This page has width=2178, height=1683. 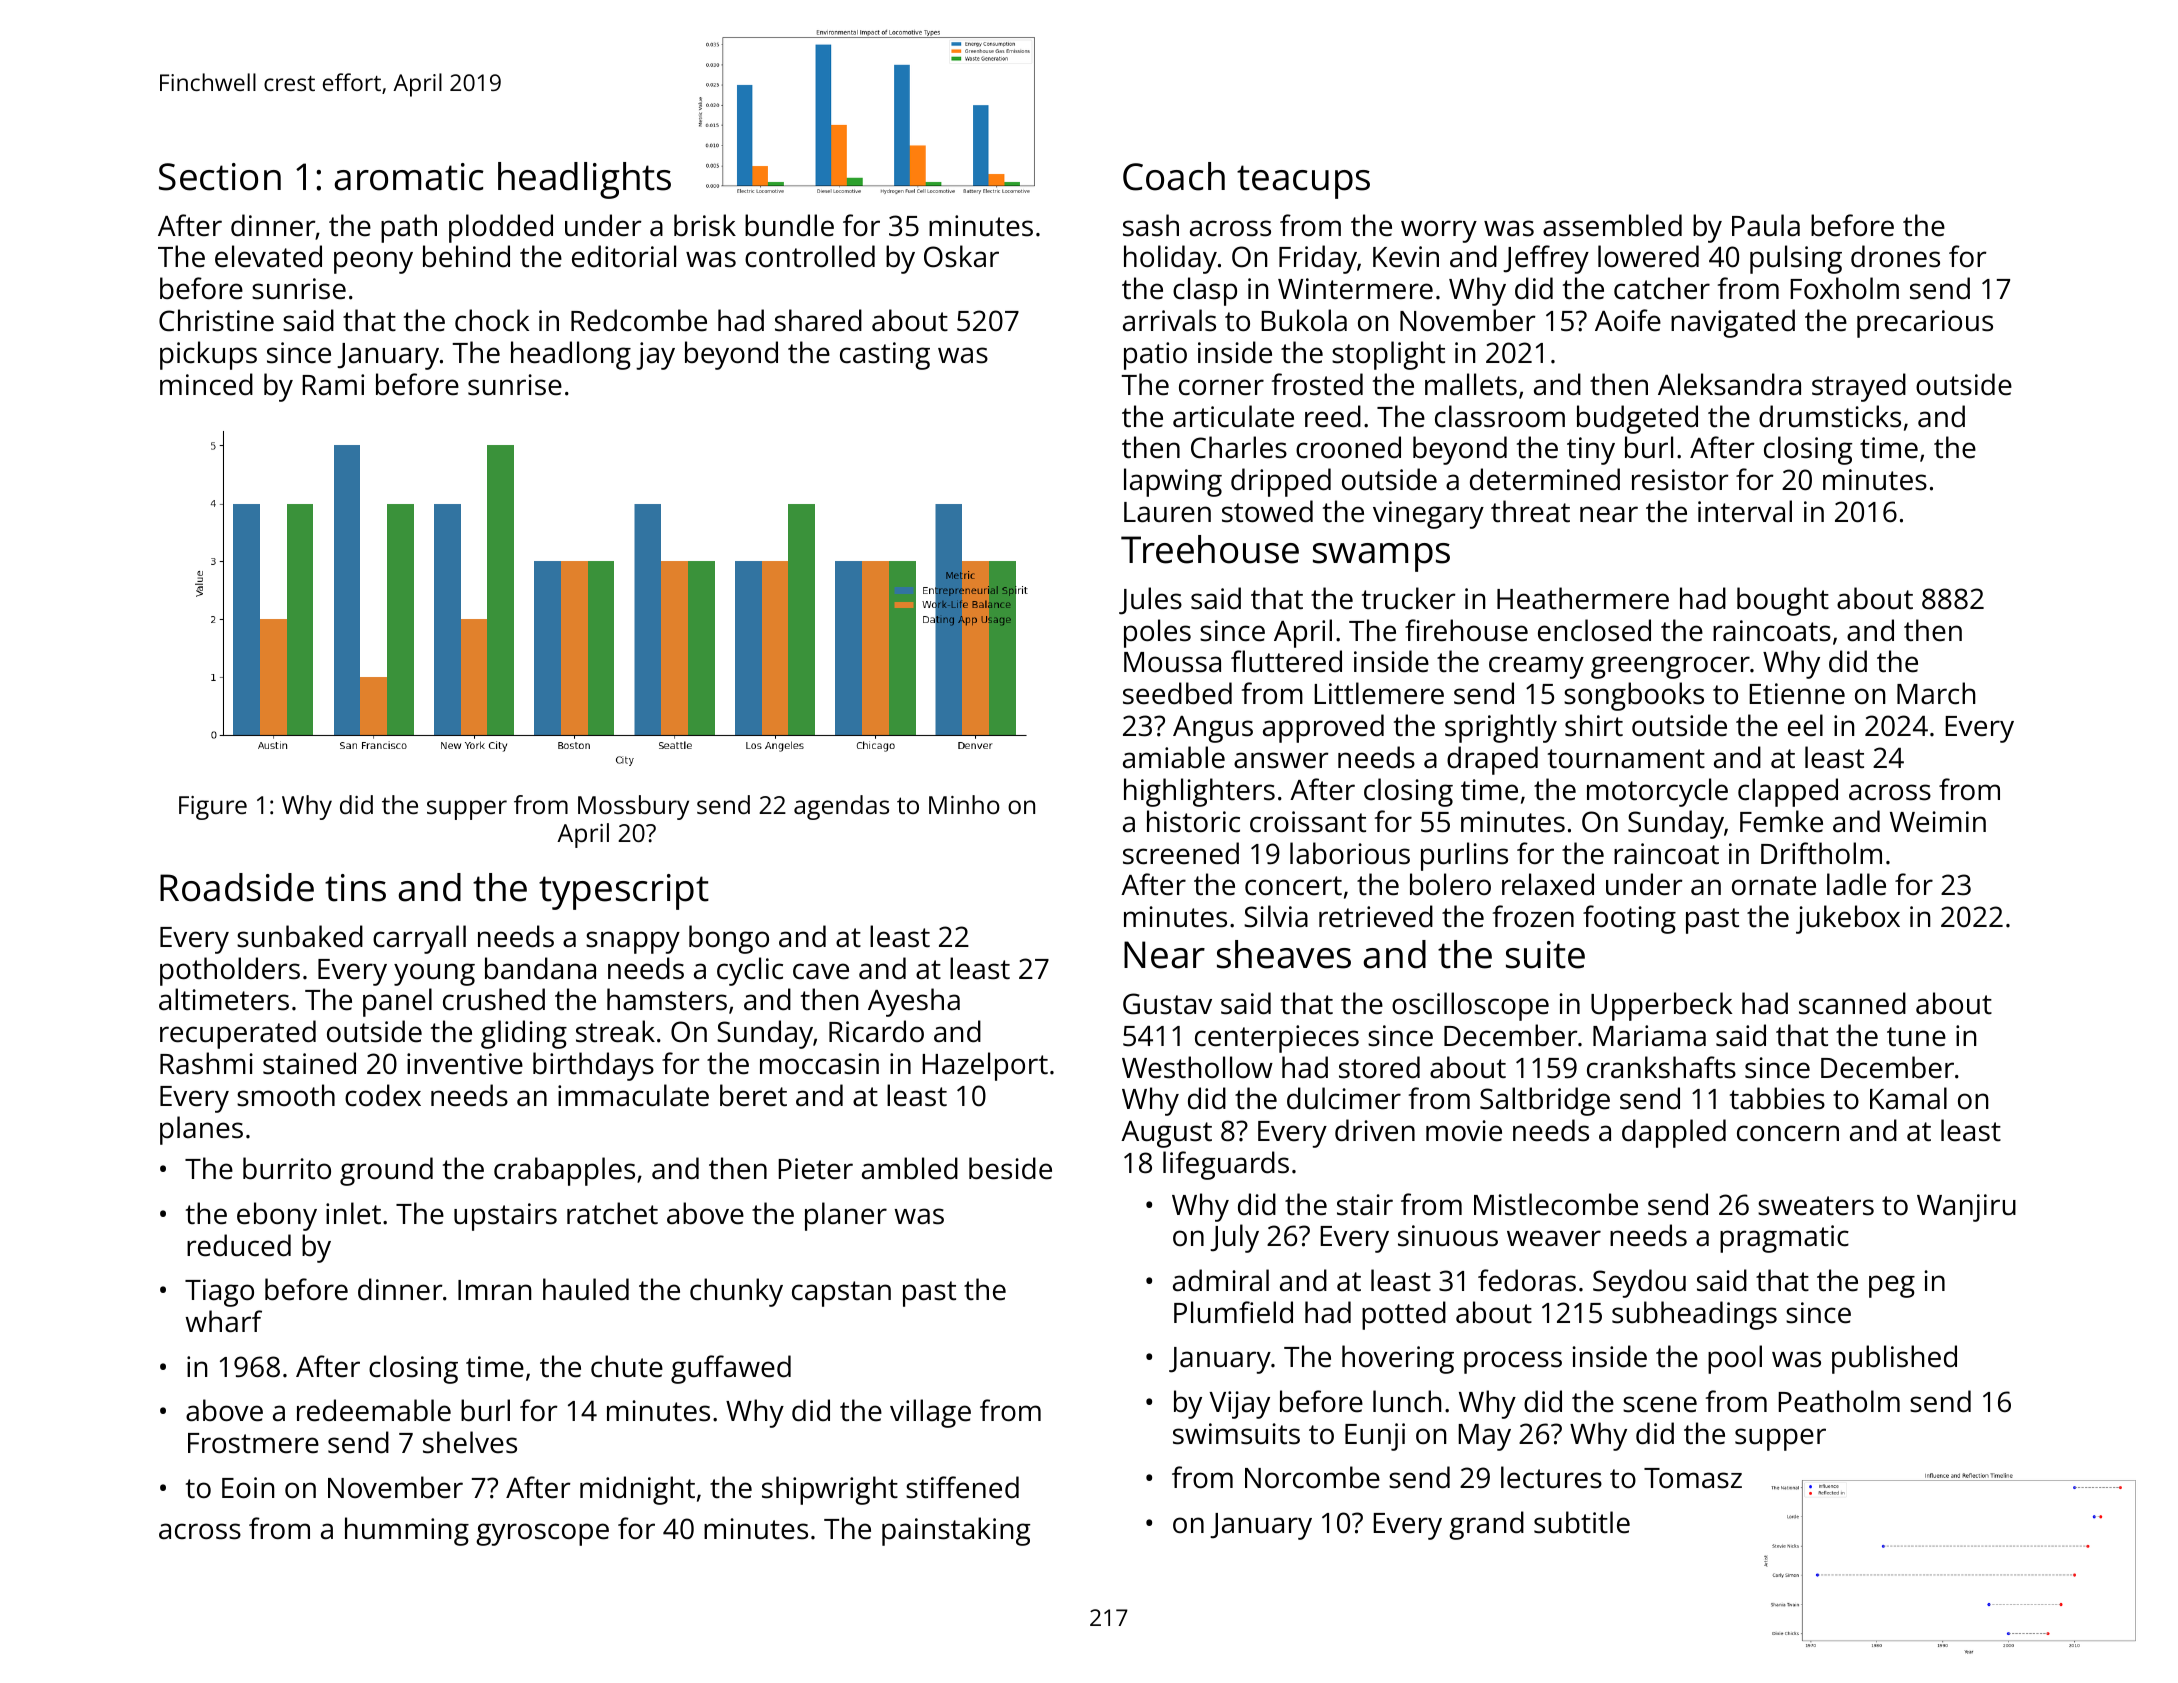 I want to click on Paula, so click(x=1766, y=225).
